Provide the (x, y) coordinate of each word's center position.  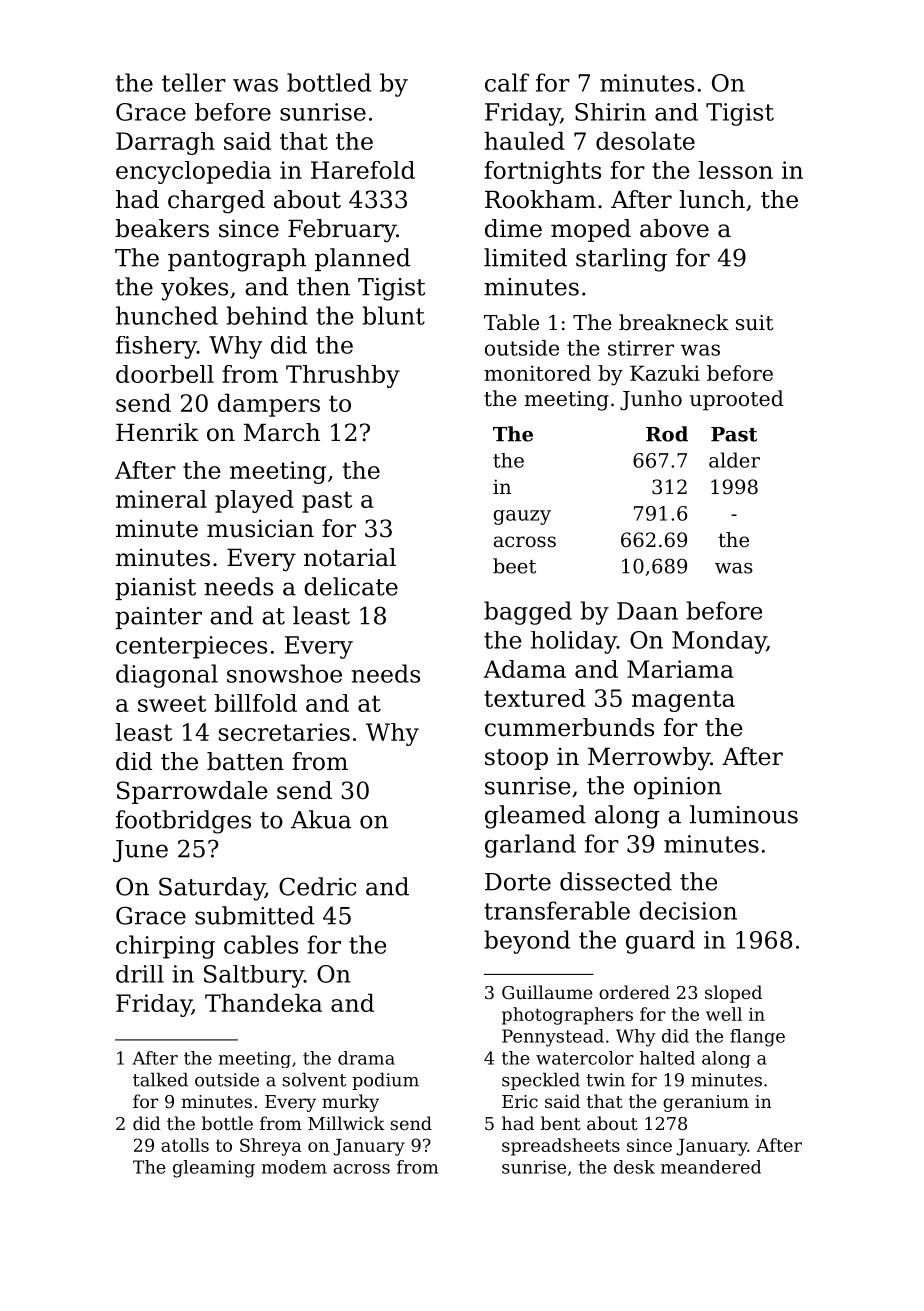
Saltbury (254, 976)
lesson (735, 170)
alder (734, 460)
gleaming (214, 1169)
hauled (524, 141)
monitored (537, 373)
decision (688, 910)
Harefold (363, 170)
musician (260, 528)
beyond (527, 942)
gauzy (522, 517)
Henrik (157, 432)
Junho (651, 400)
